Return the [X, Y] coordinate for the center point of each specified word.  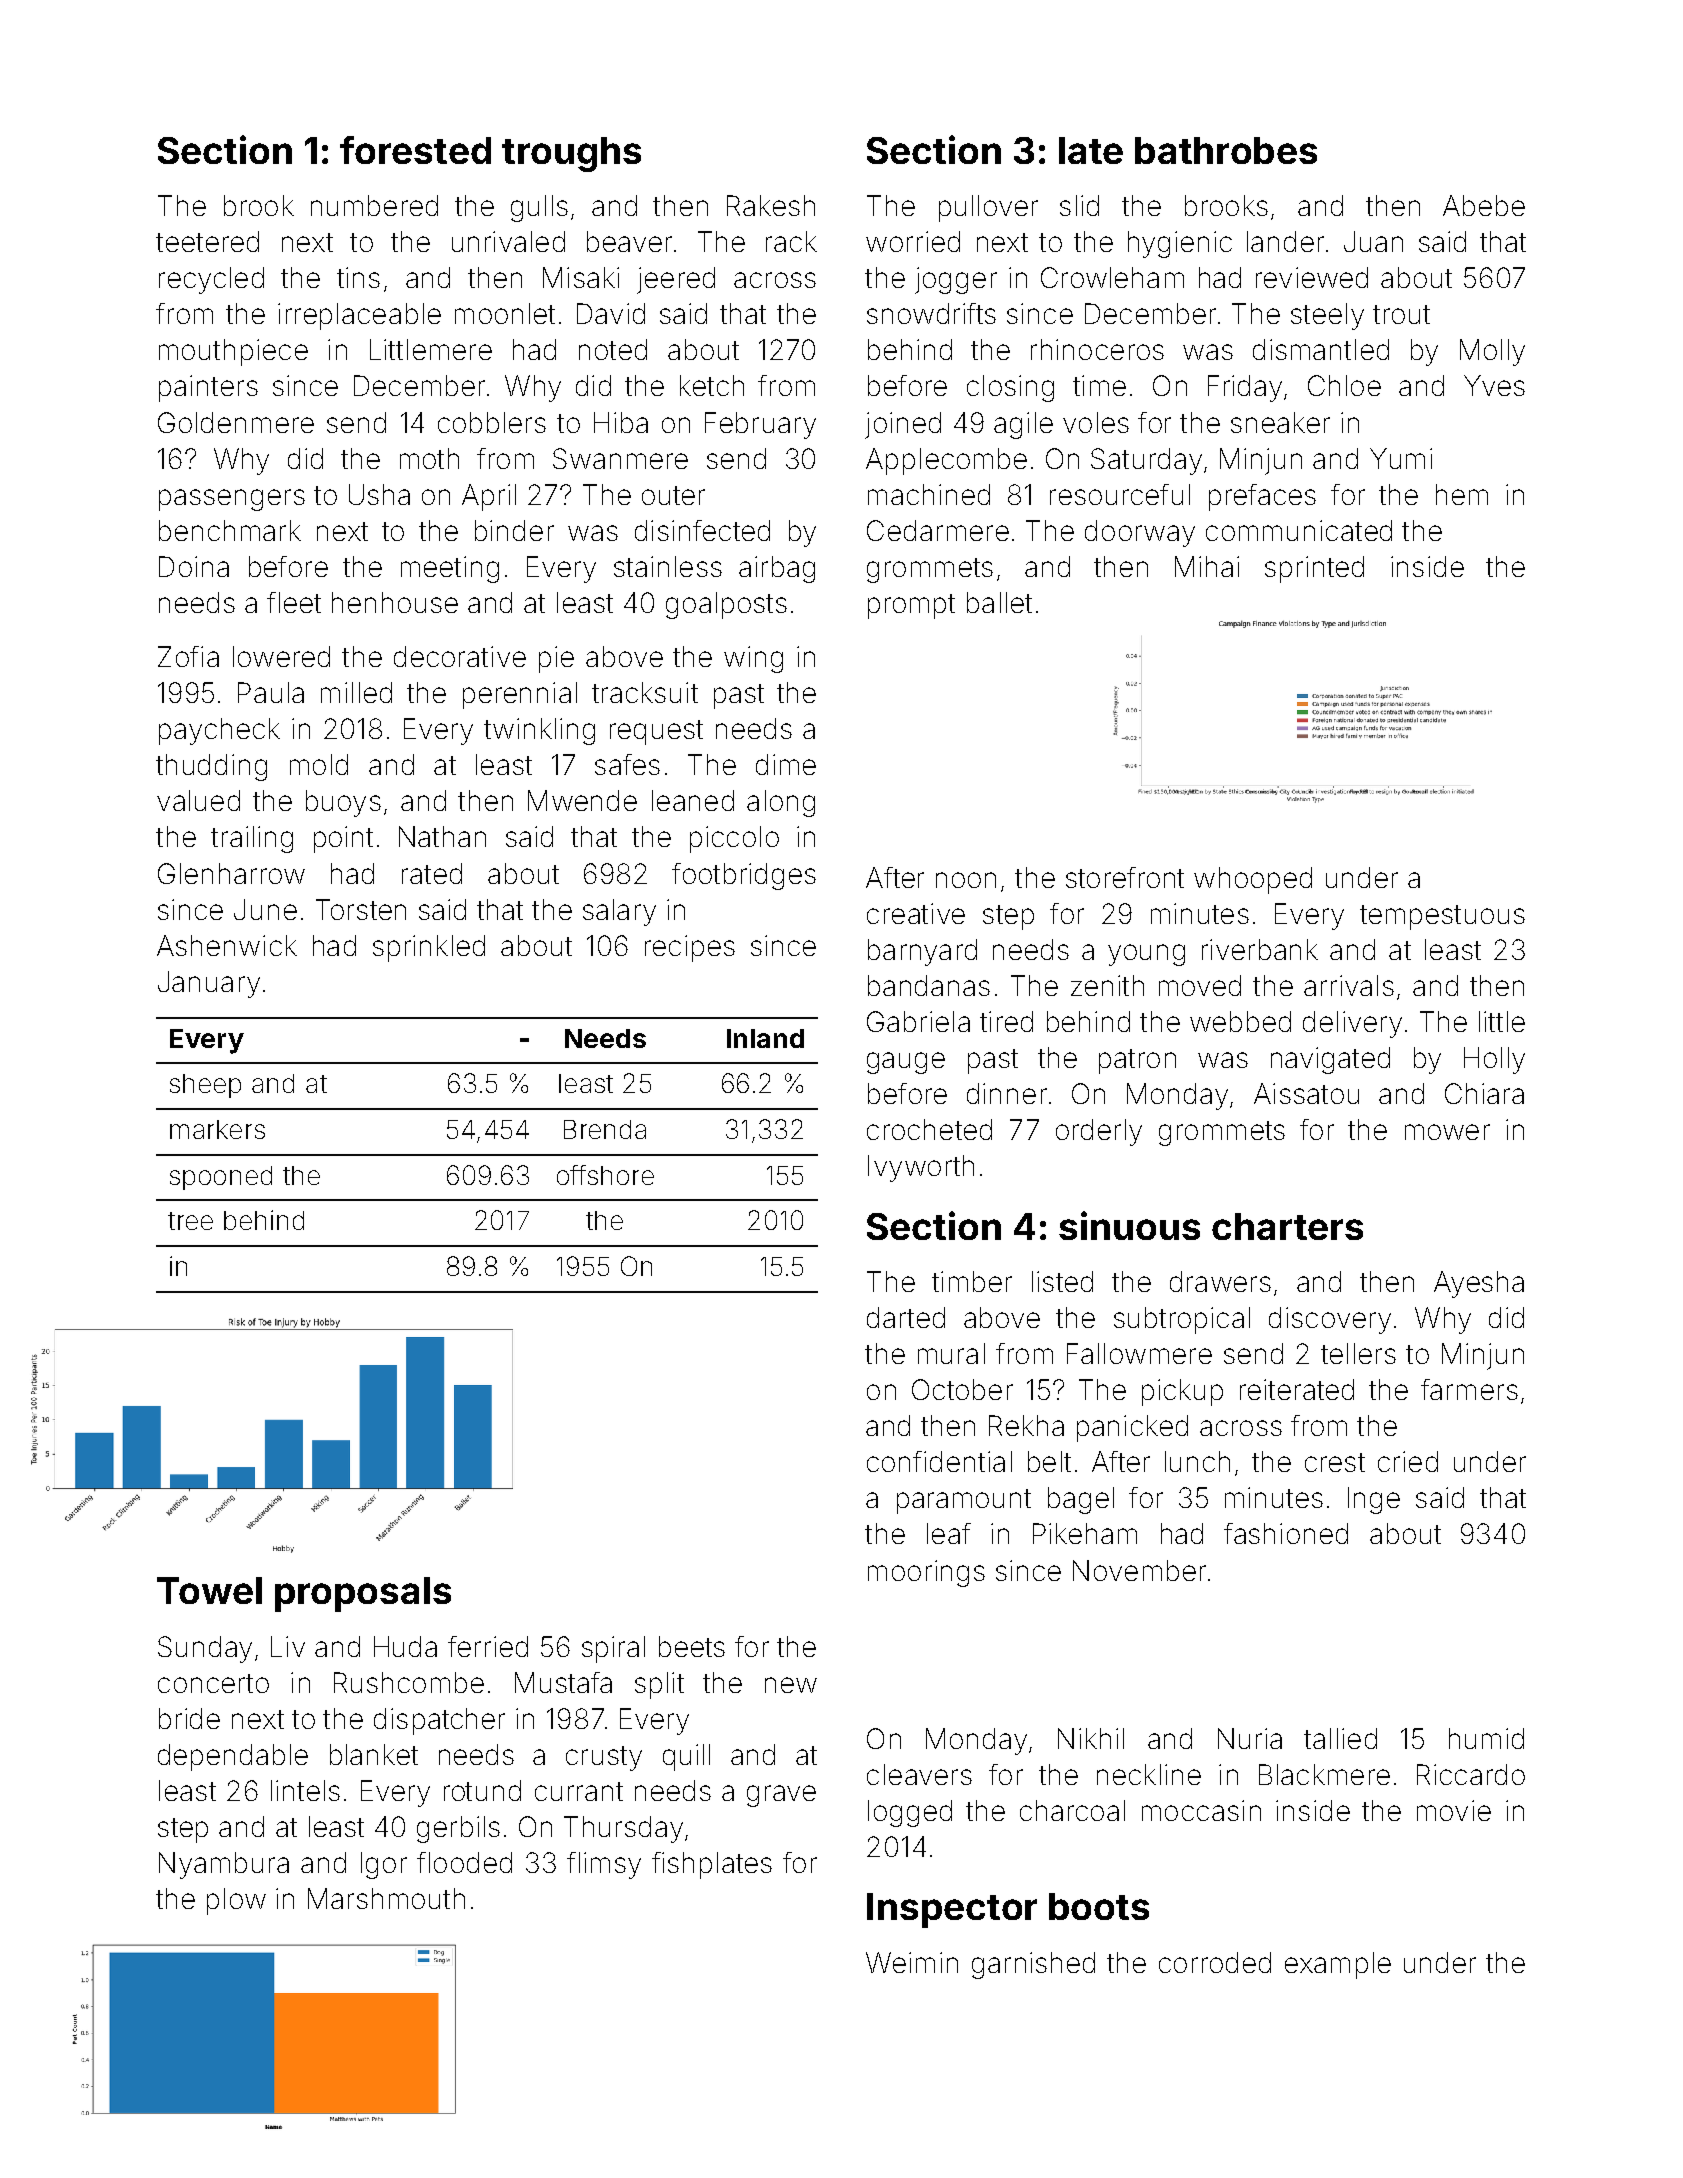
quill [686, 1757]
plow [236, 1901]
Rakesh [771, 205]
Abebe [1484, 205]
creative [916, 913]
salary [619, 912]
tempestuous [1442, 917]
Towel [209, 1590]
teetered [207, 241]
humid [1486, 1738]
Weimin [912, 1962]
